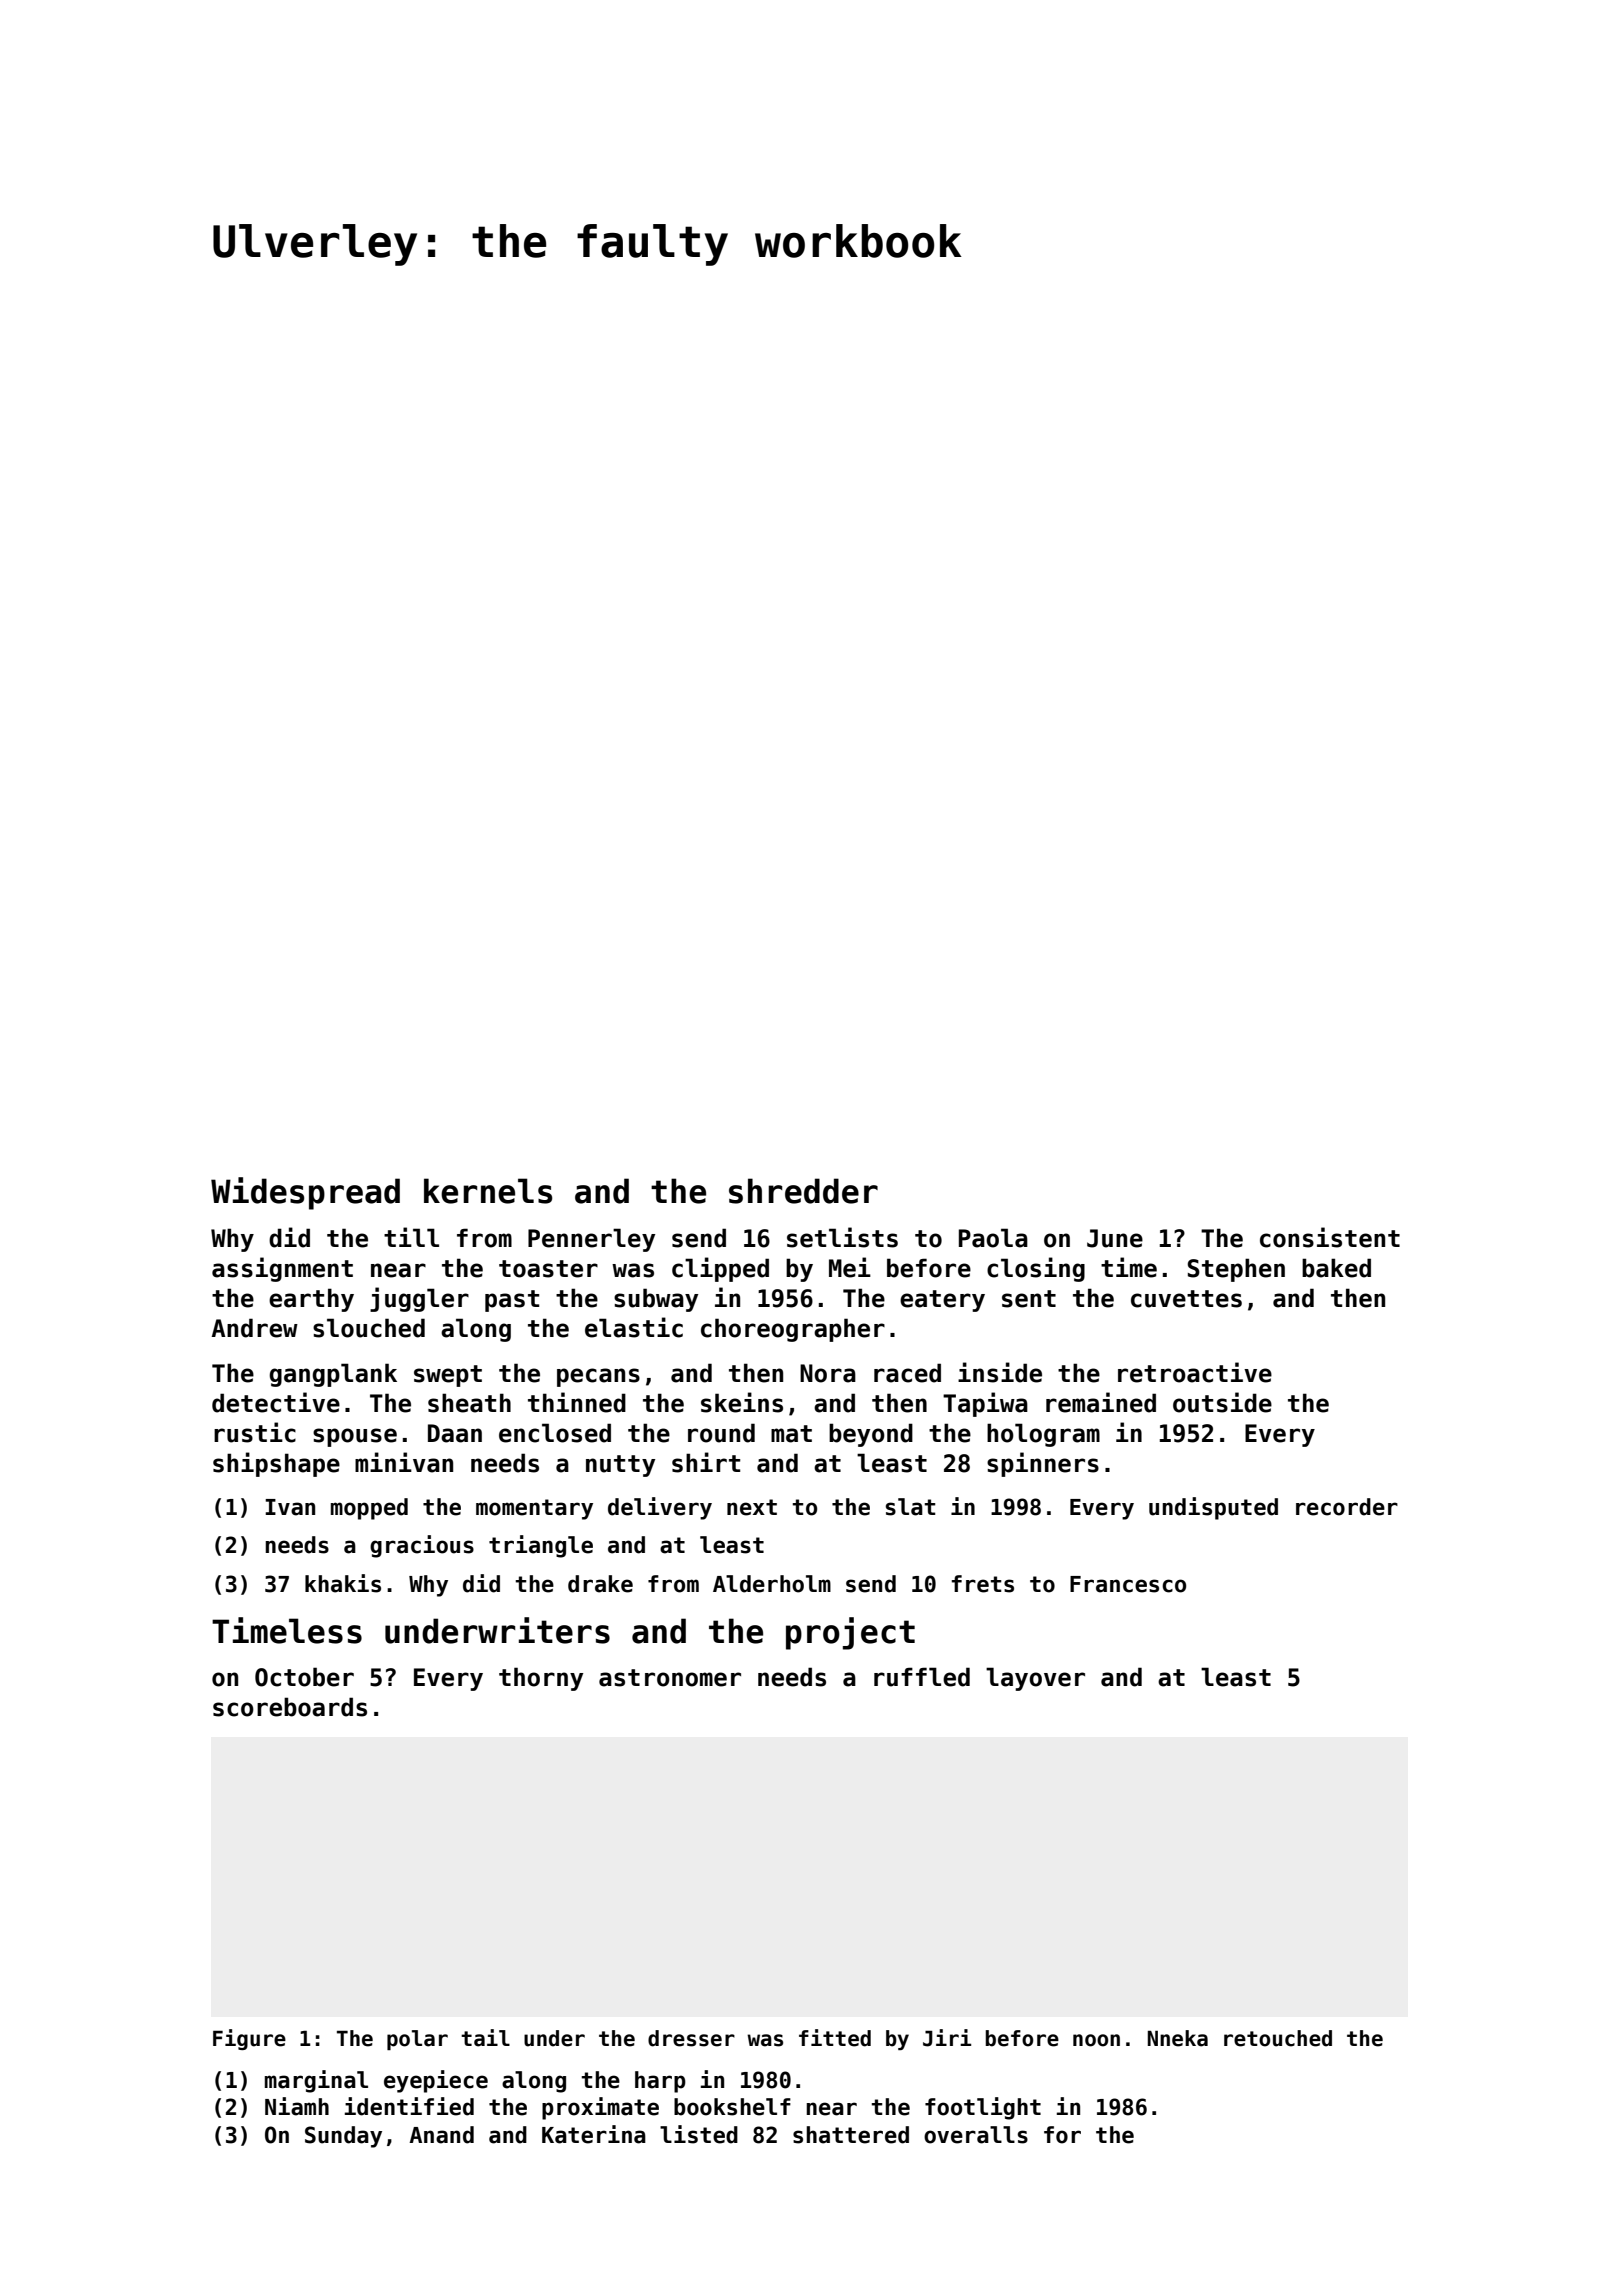 This page has height=2292, width=1620. What do you see at coordinates (670, 1678) in the page?
I see `astronomer` at bounding box center [670, 1678].
